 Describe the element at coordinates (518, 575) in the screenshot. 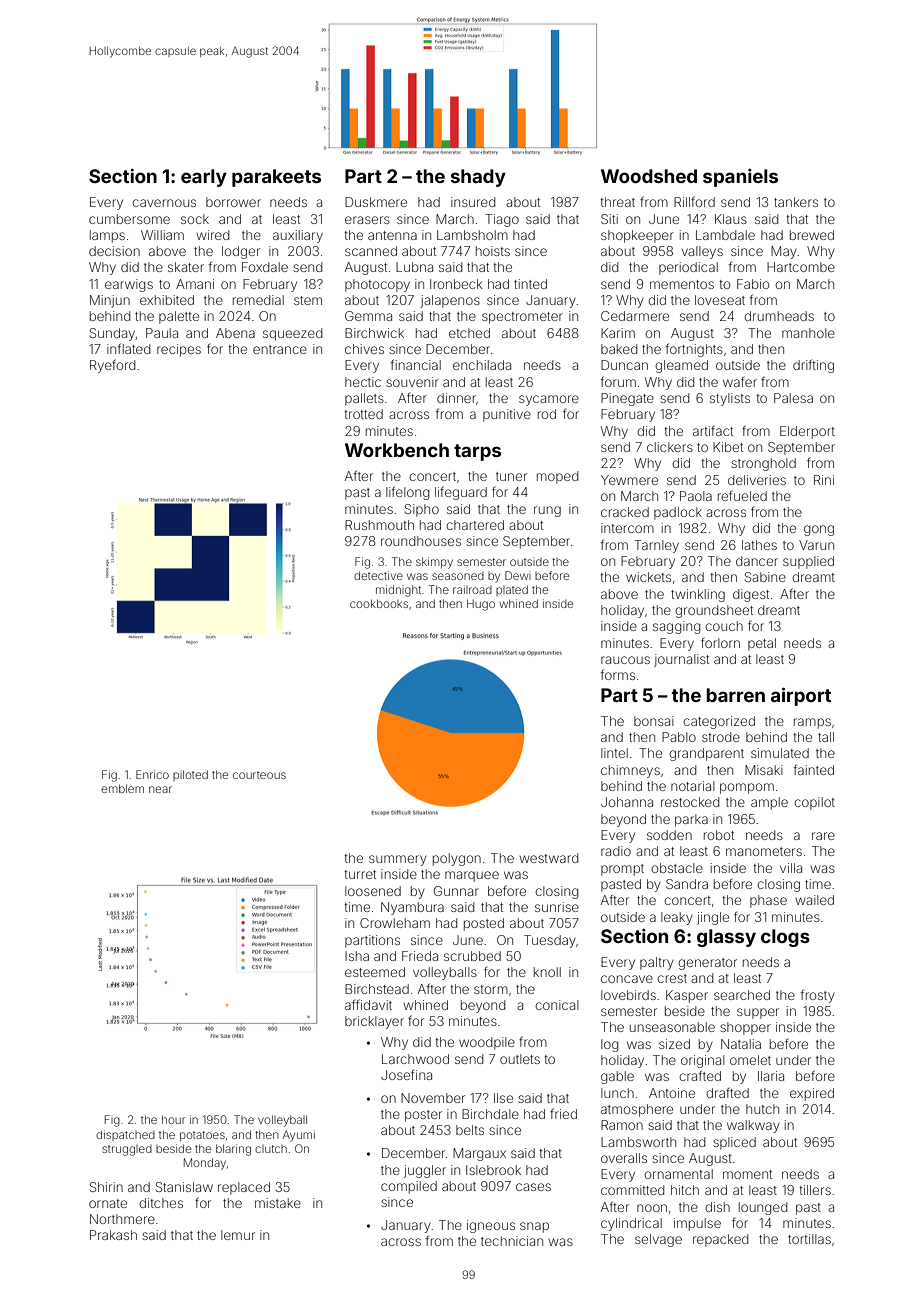

I see `Dewi` at that location.
